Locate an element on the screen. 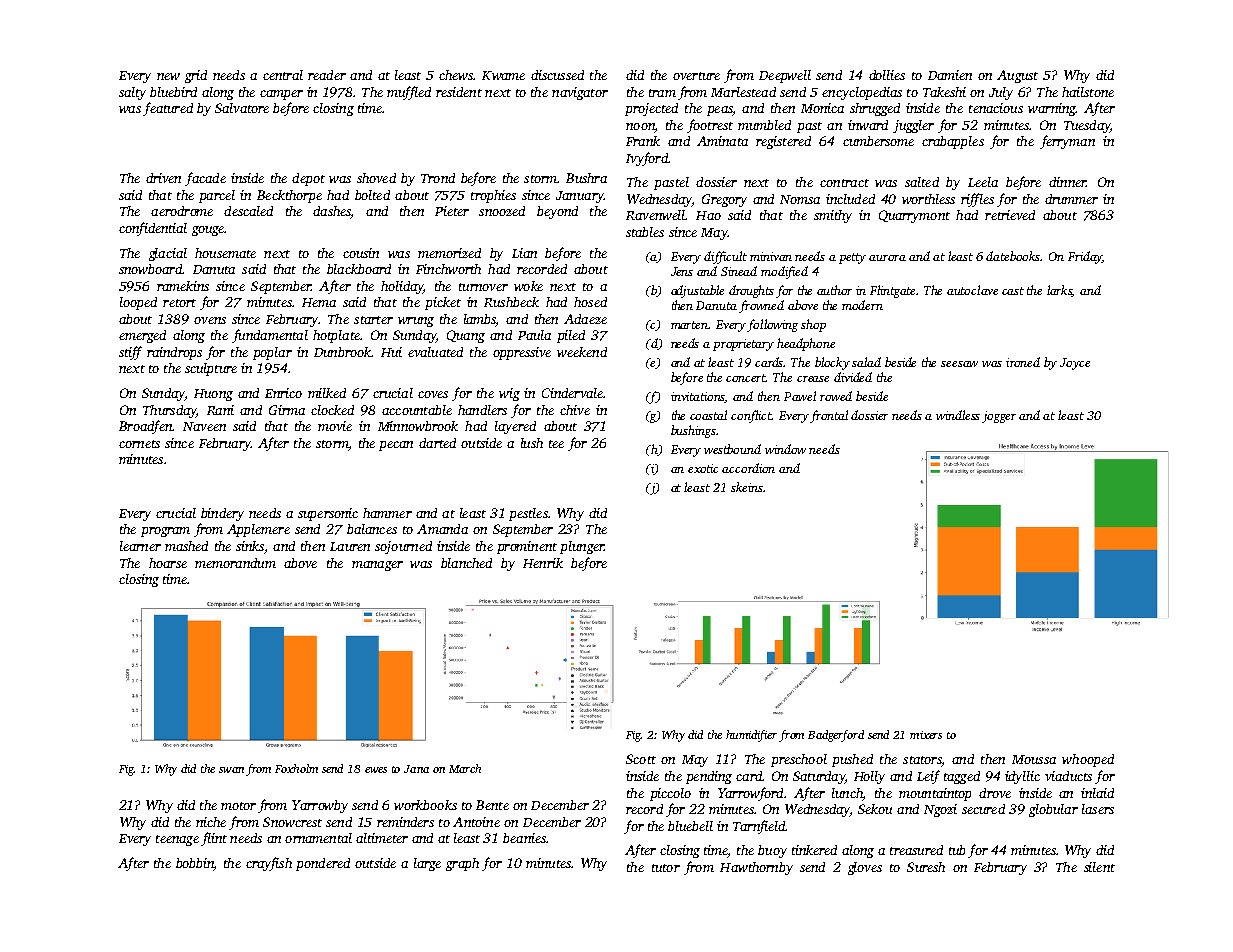 The height and width of the screenshot is (952, 1233). skeins is located at coordinates (747, 487).
